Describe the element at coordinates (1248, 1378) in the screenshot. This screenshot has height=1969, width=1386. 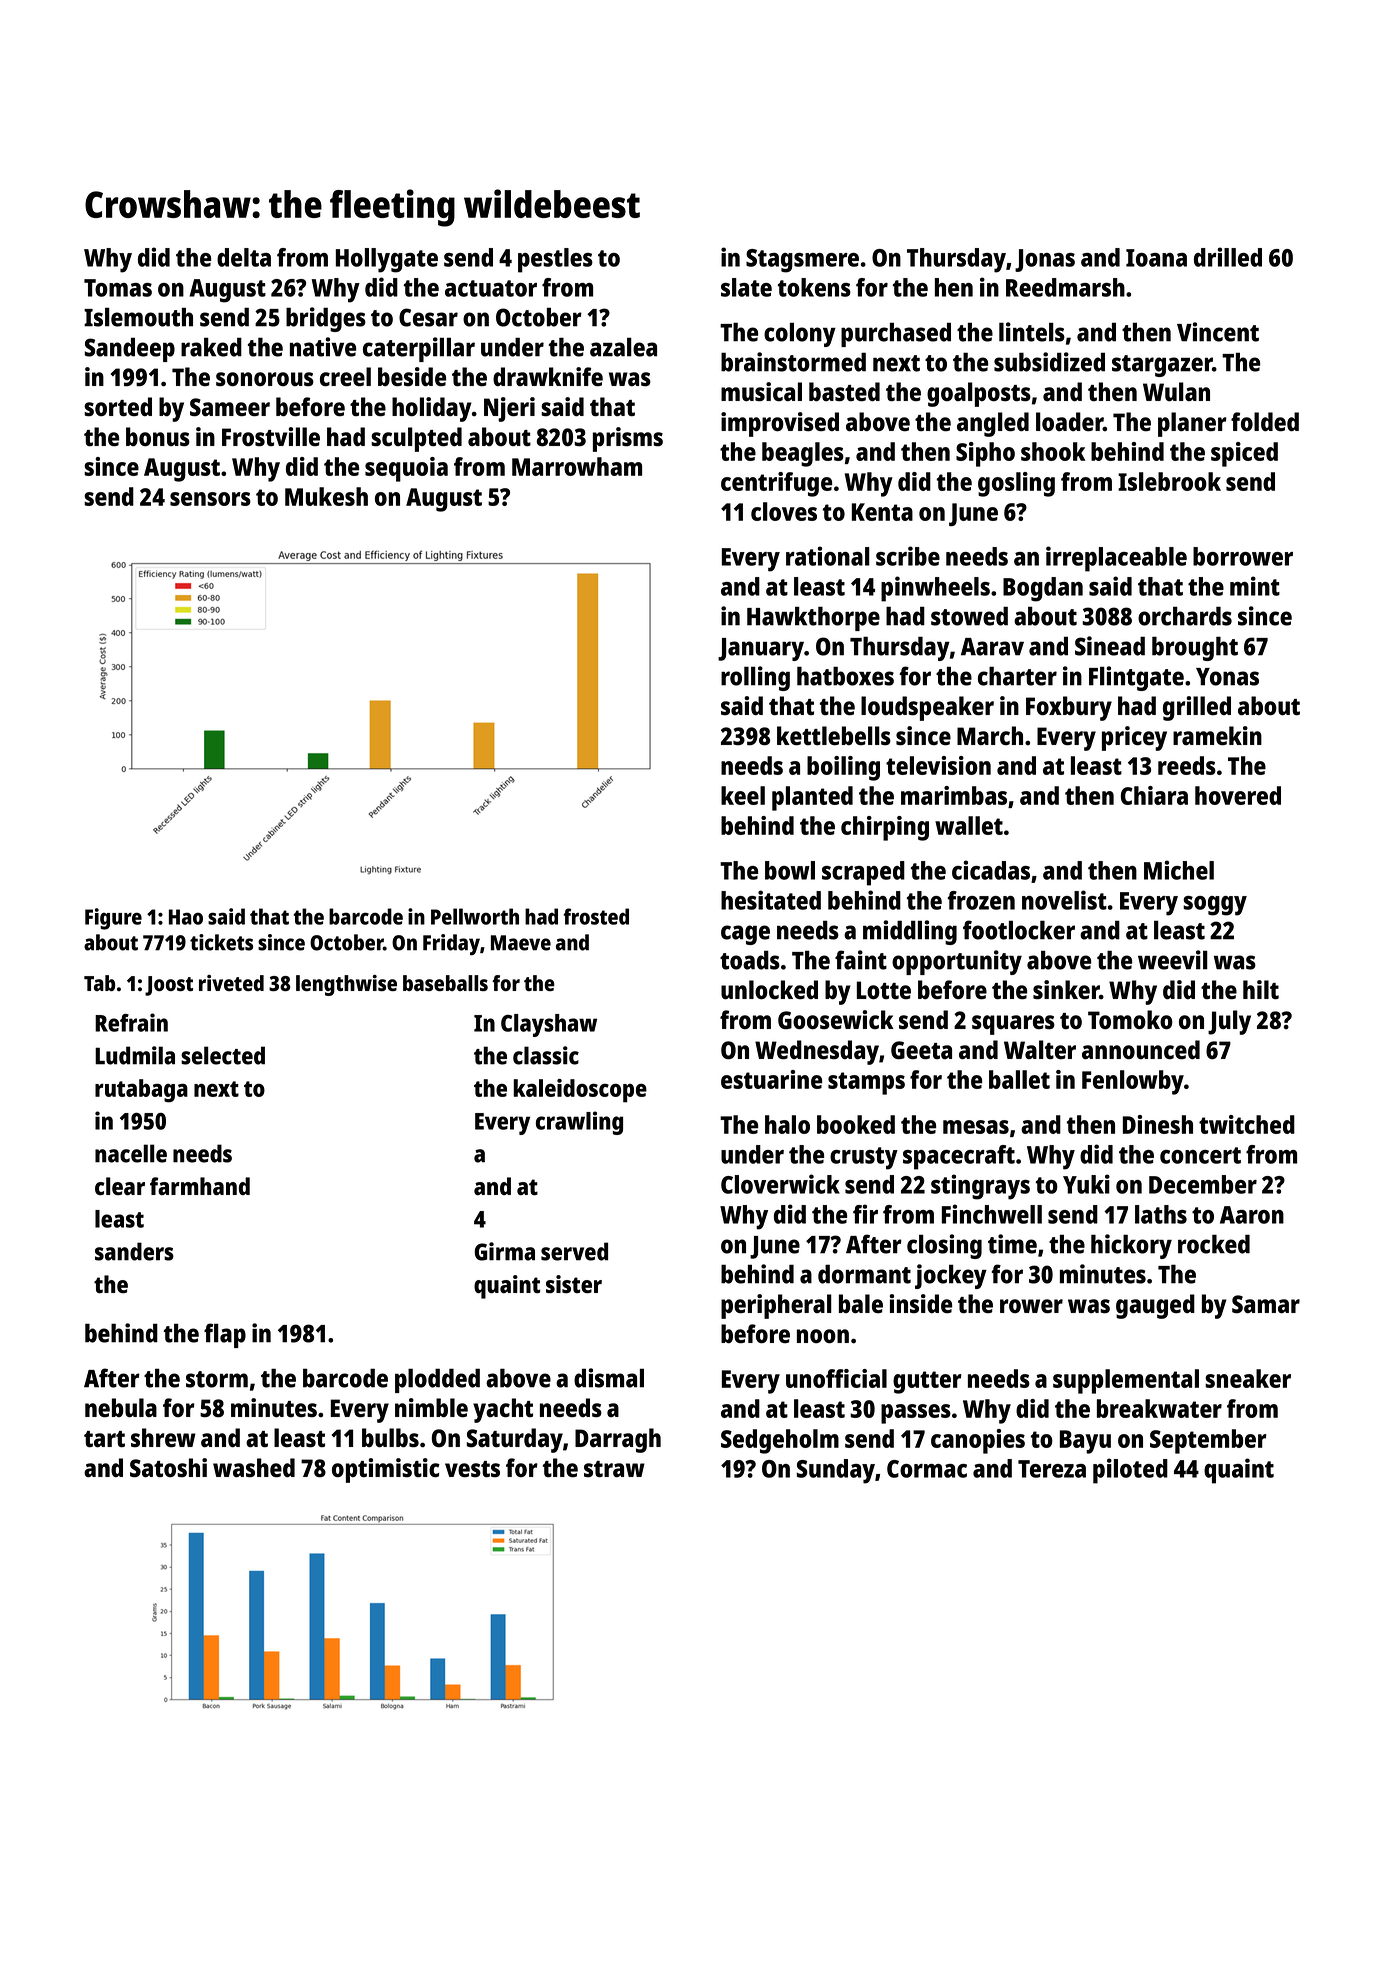
I see `sneaker` at that location.
